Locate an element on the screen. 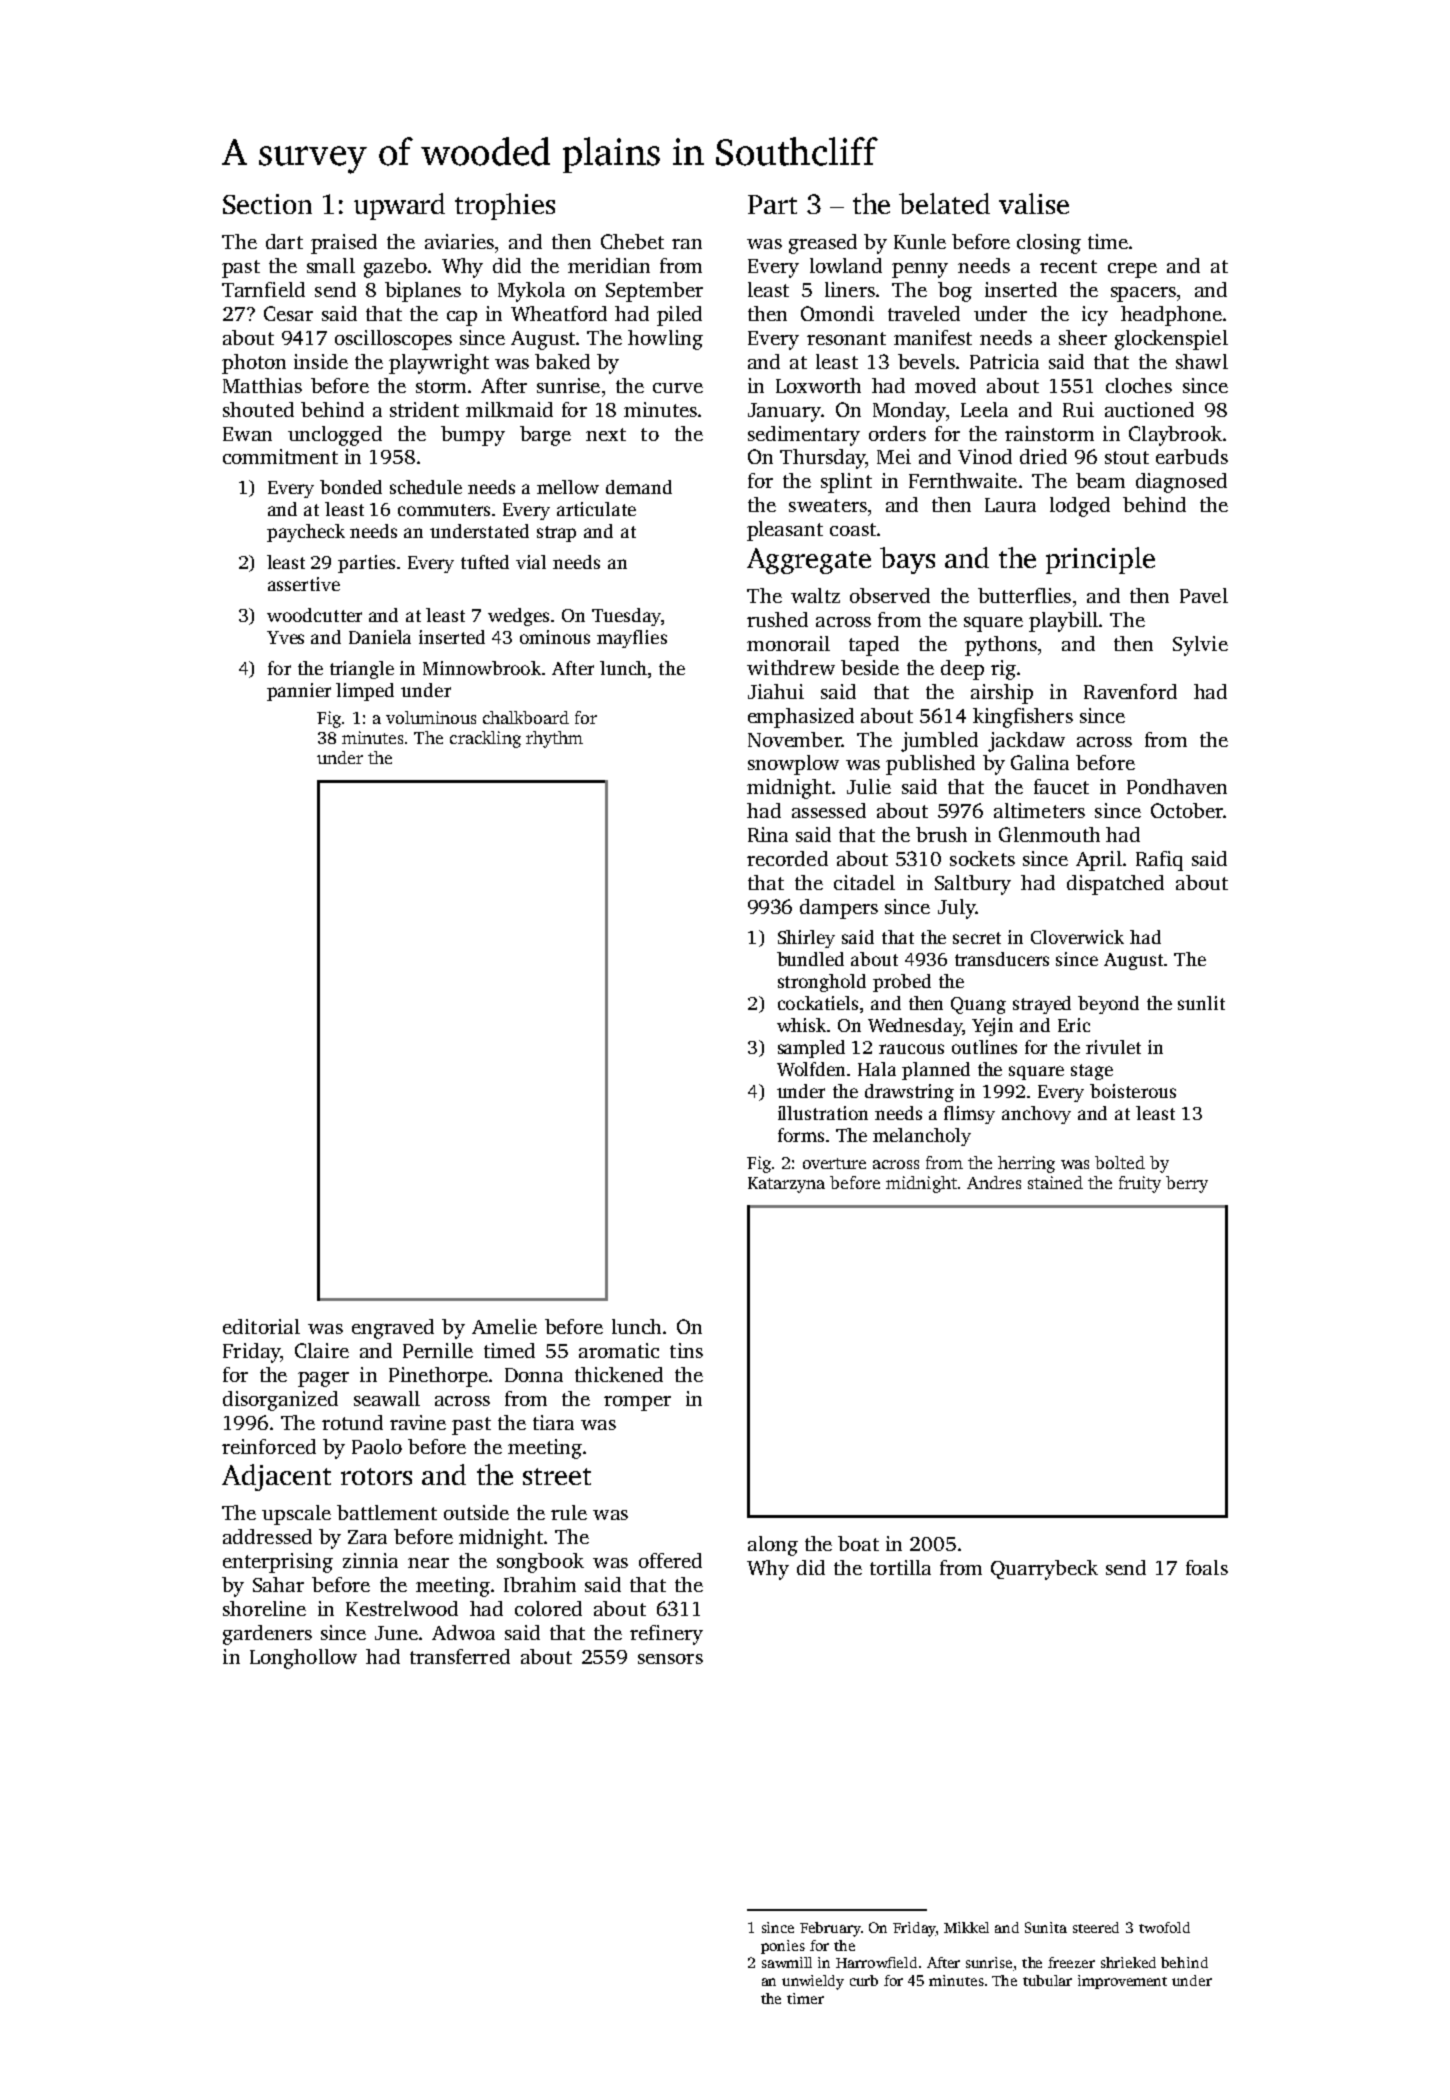  crackling is located at coordinates (485, 739).
